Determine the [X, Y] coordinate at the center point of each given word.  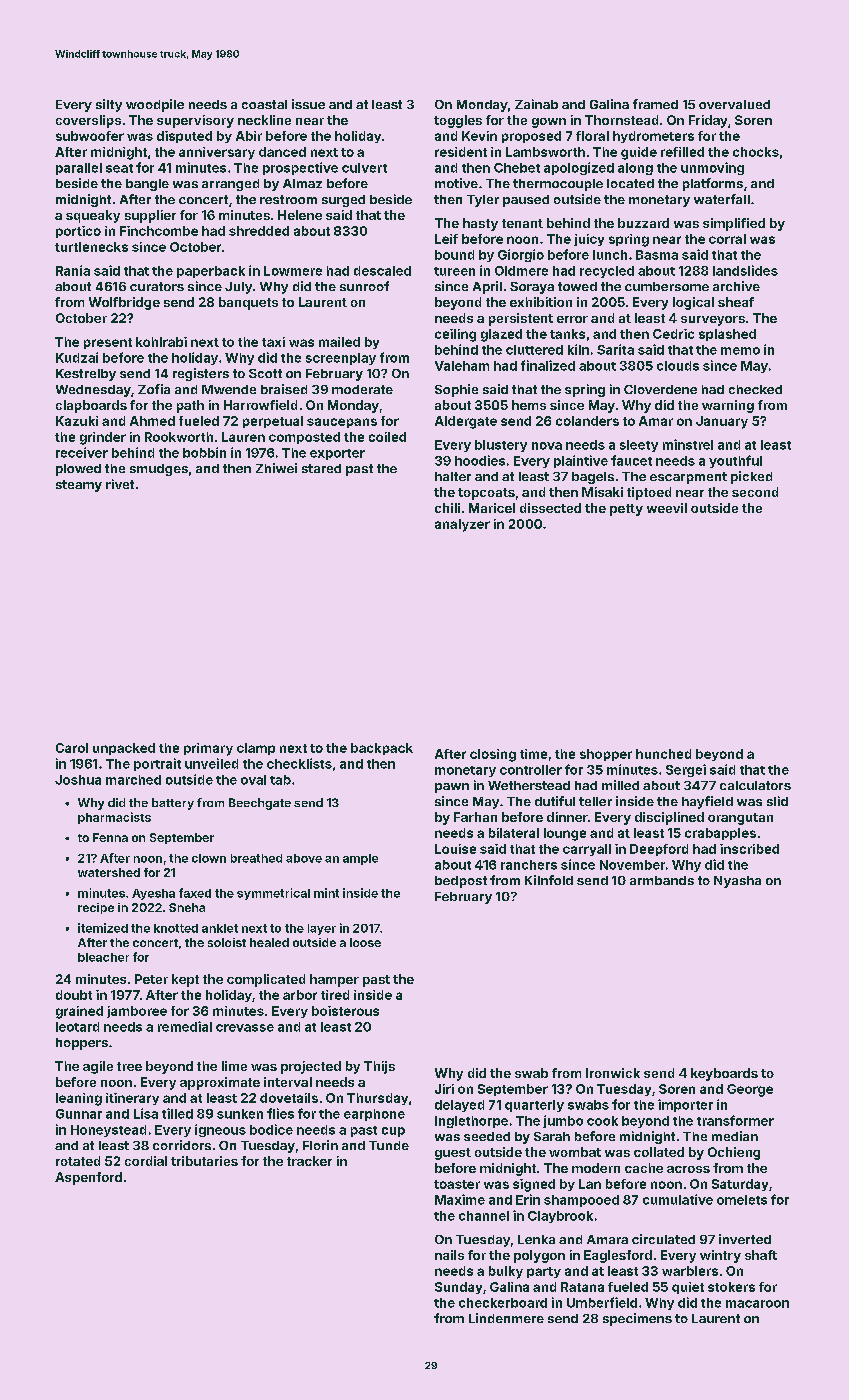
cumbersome [667, 286]
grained [79, 1012]
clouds [678, 366]
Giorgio [521, 255]
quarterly [534, 1106]
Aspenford [88, 1178]
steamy [79, 486]
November [632, 865]
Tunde [389, 1145]
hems [529, 405]
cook [602, 1121]
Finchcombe [159, 231]
